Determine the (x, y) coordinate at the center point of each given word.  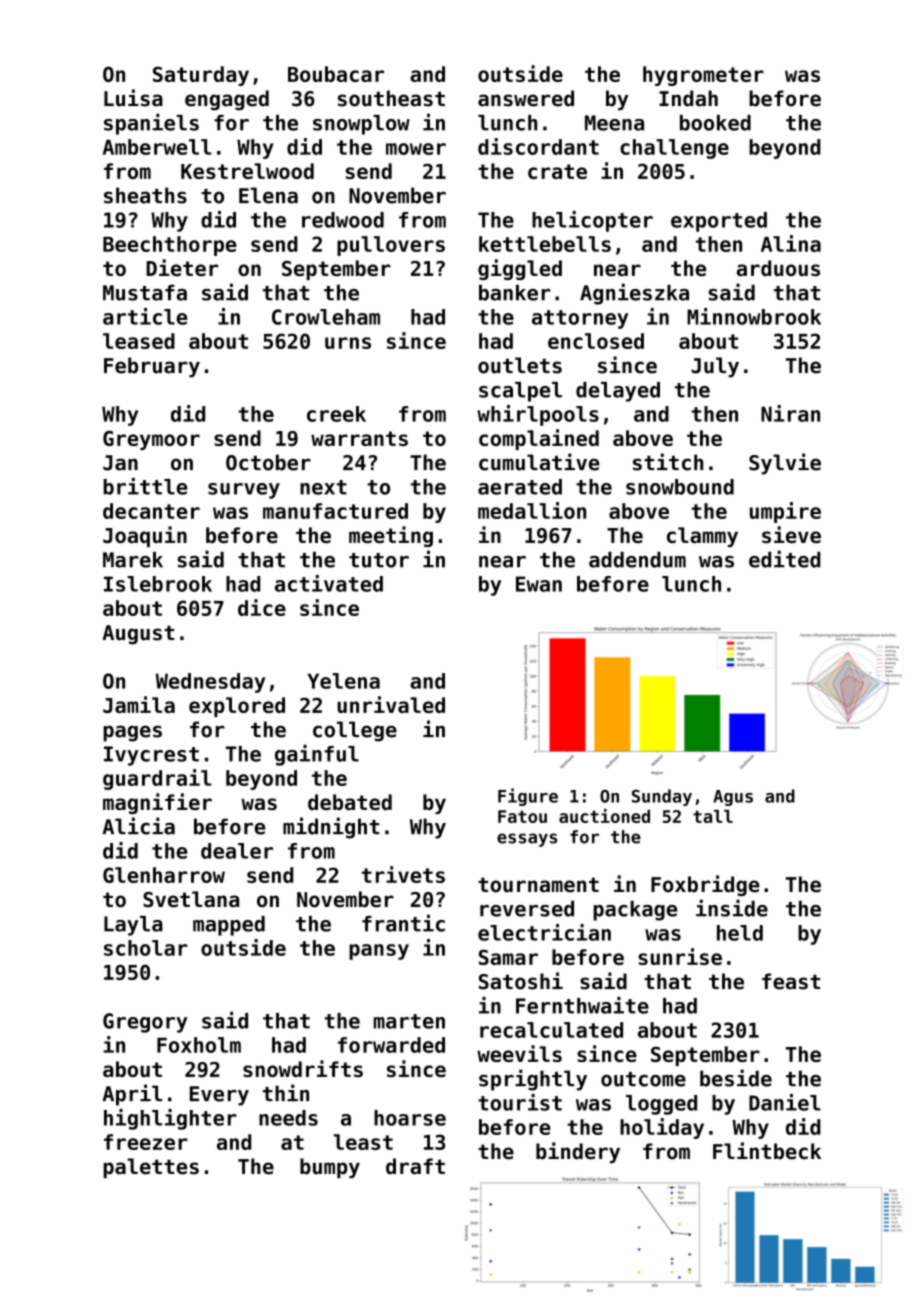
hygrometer (703, 76)
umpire (785, 512)
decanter (151, 511)
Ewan (539, 584)
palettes (151, 1168)
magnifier (157, 803)
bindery (578, 1152)
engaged (227, 100)
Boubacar (336, 74)
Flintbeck (767, 1151)
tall (713, 816)
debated (350, 802)
